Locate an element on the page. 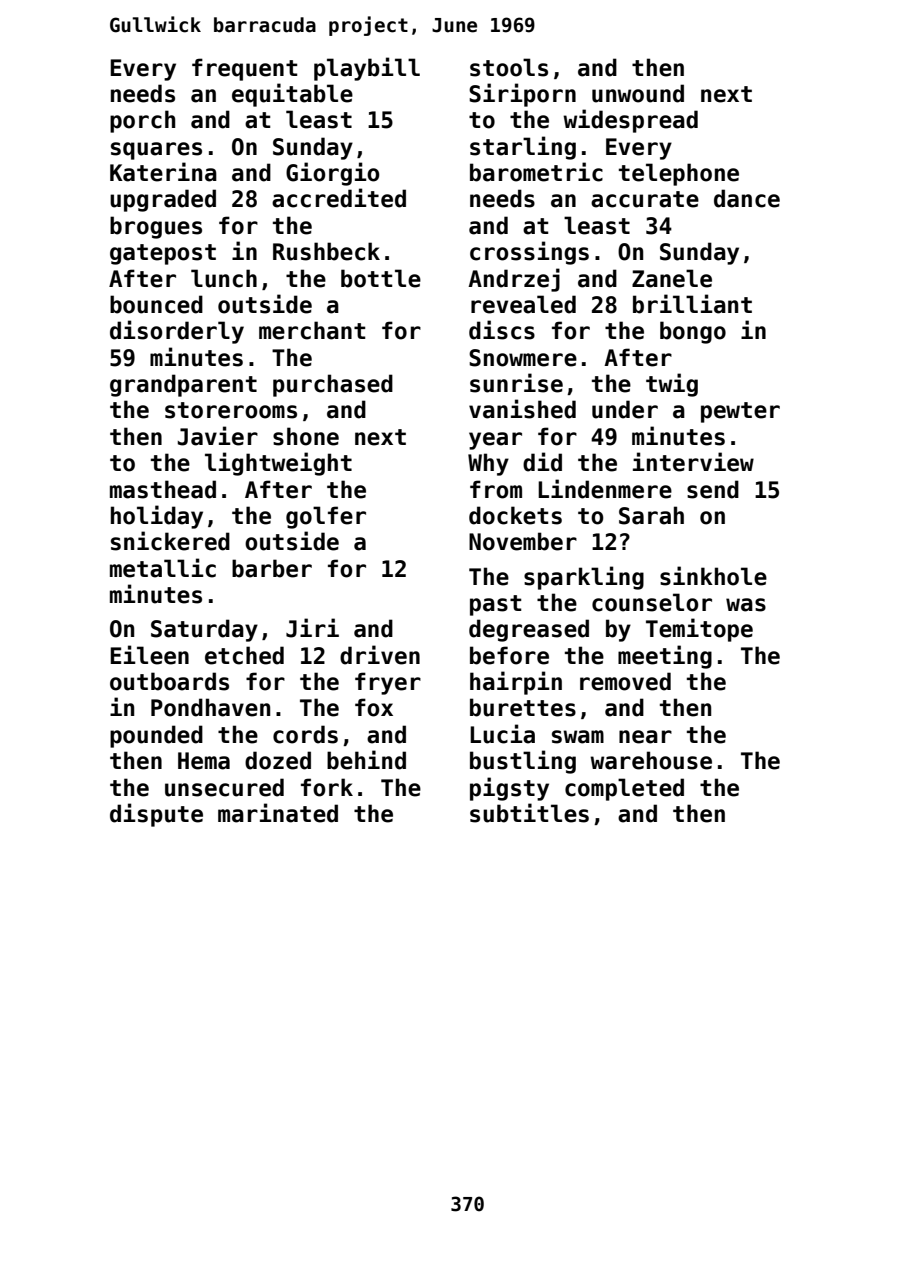 Image resolution: width=901 pixels, height=1278 pixels. masthead is located at coordinates (163, 489).
